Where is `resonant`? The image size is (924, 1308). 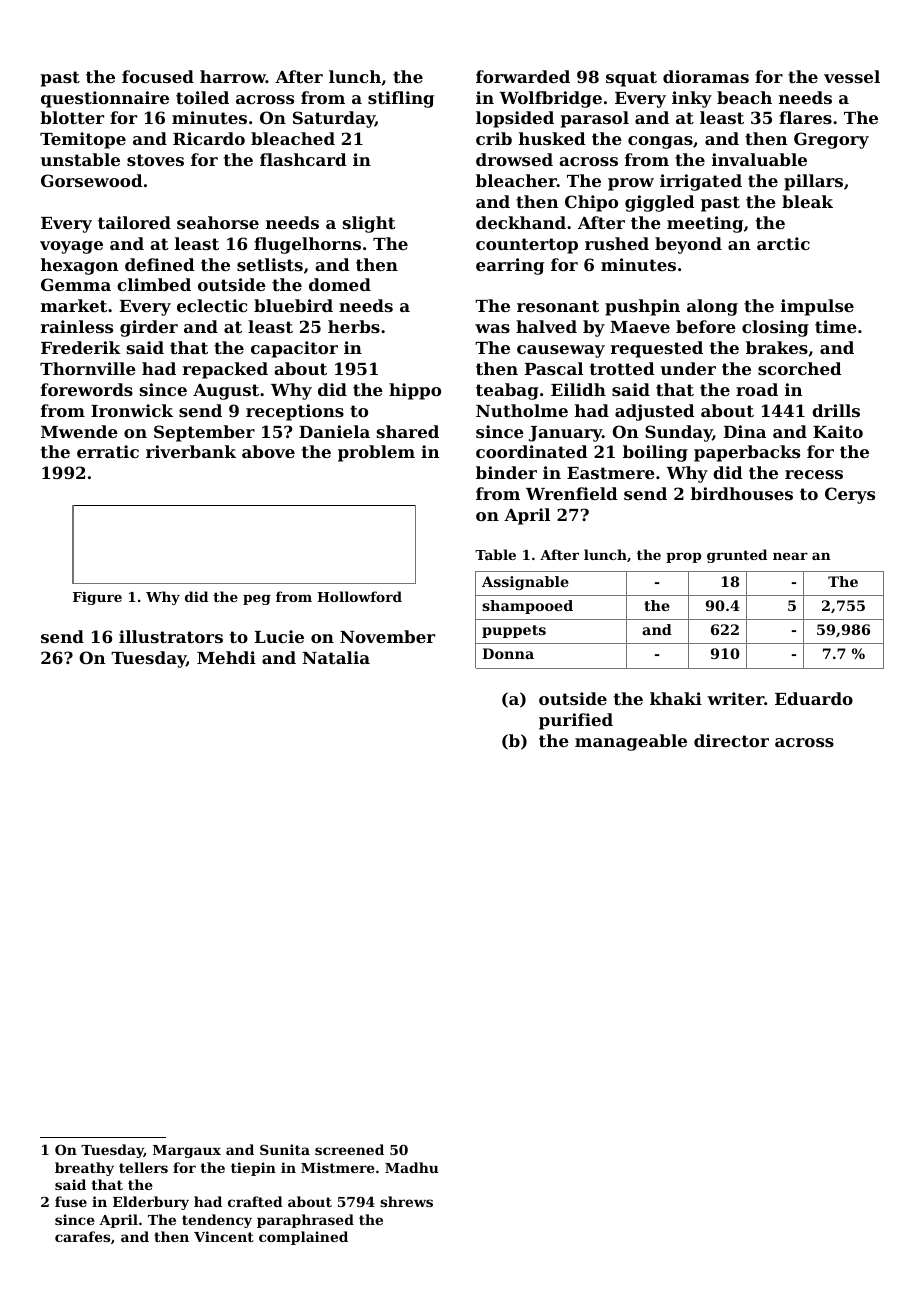 resonant is located at coordinates (558, 306).
